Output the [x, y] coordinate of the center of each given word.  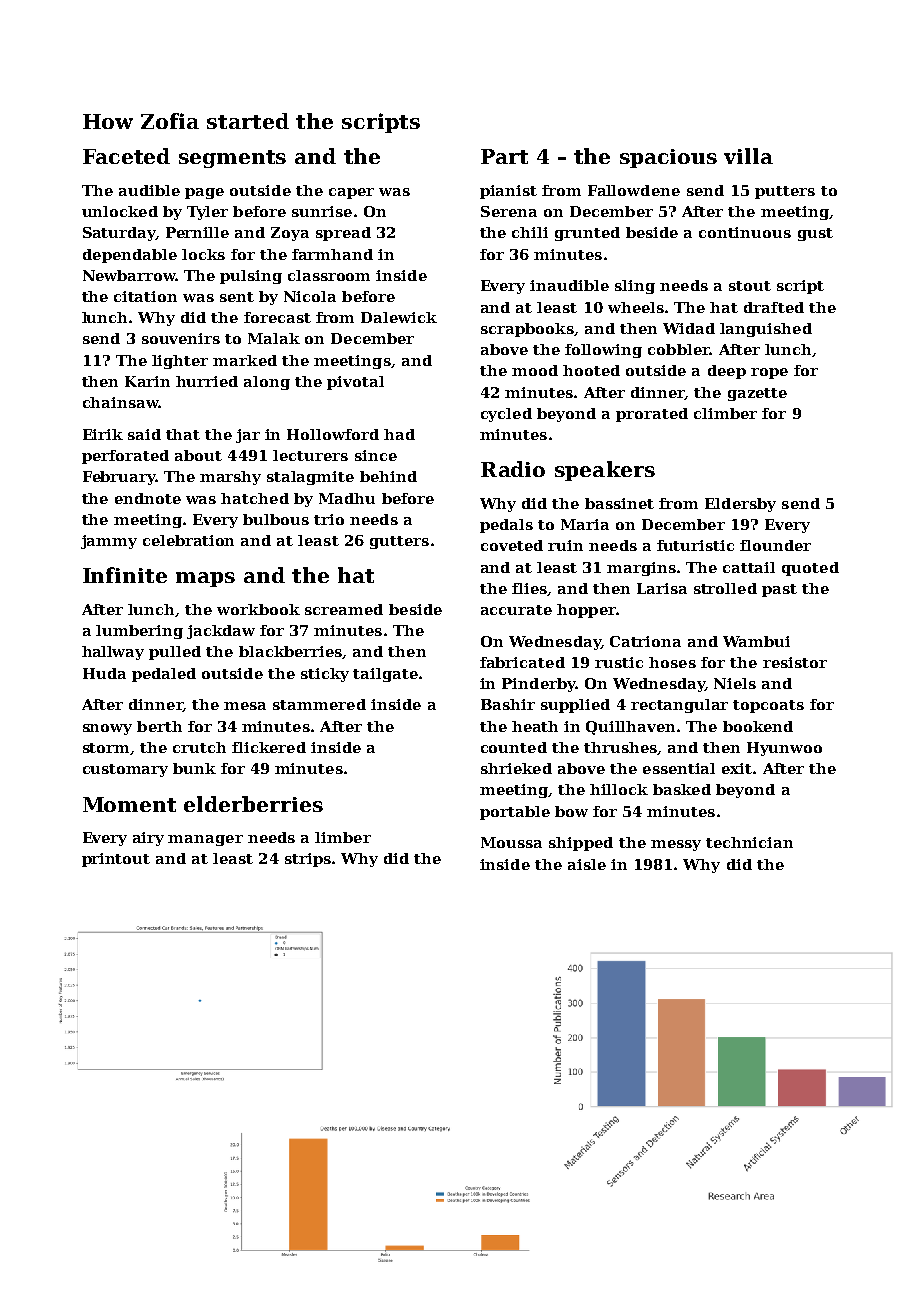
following [603, 351]
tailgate [385, 675]
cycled [506, 415]
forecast [277, 317]
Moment [129, 804]
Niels [735, 683]
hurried [207, 381]
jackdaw [221, 632]
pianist [508, 192]
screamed [344, 609]
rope [769, 373]
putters [785, 192]
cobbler [679, 349]
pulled [175, 653]
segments [232, 159]
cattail [749, 567]
